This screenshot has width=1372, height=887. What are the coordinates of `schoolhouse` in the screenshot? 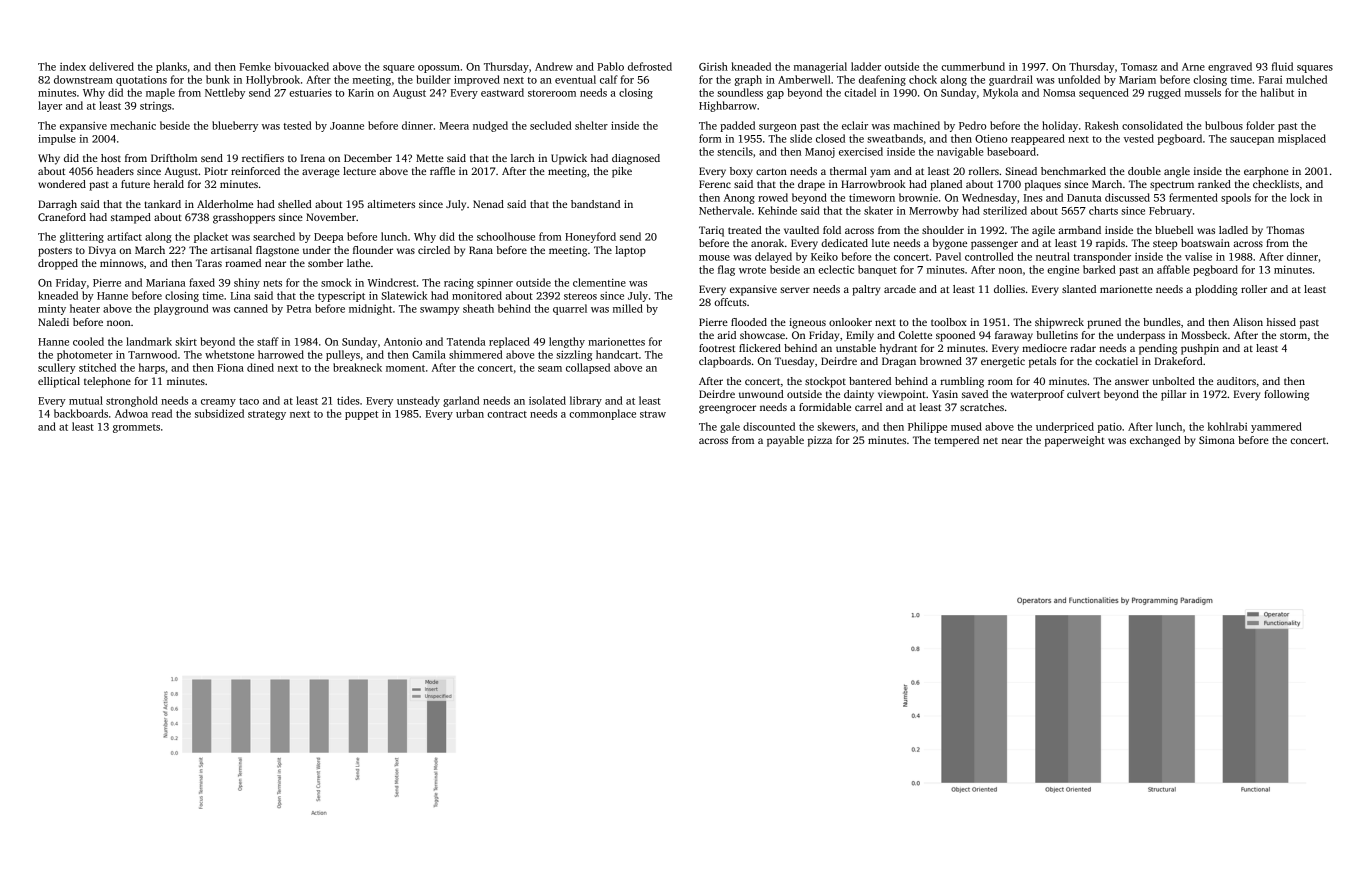 It's located at (506, 236).
